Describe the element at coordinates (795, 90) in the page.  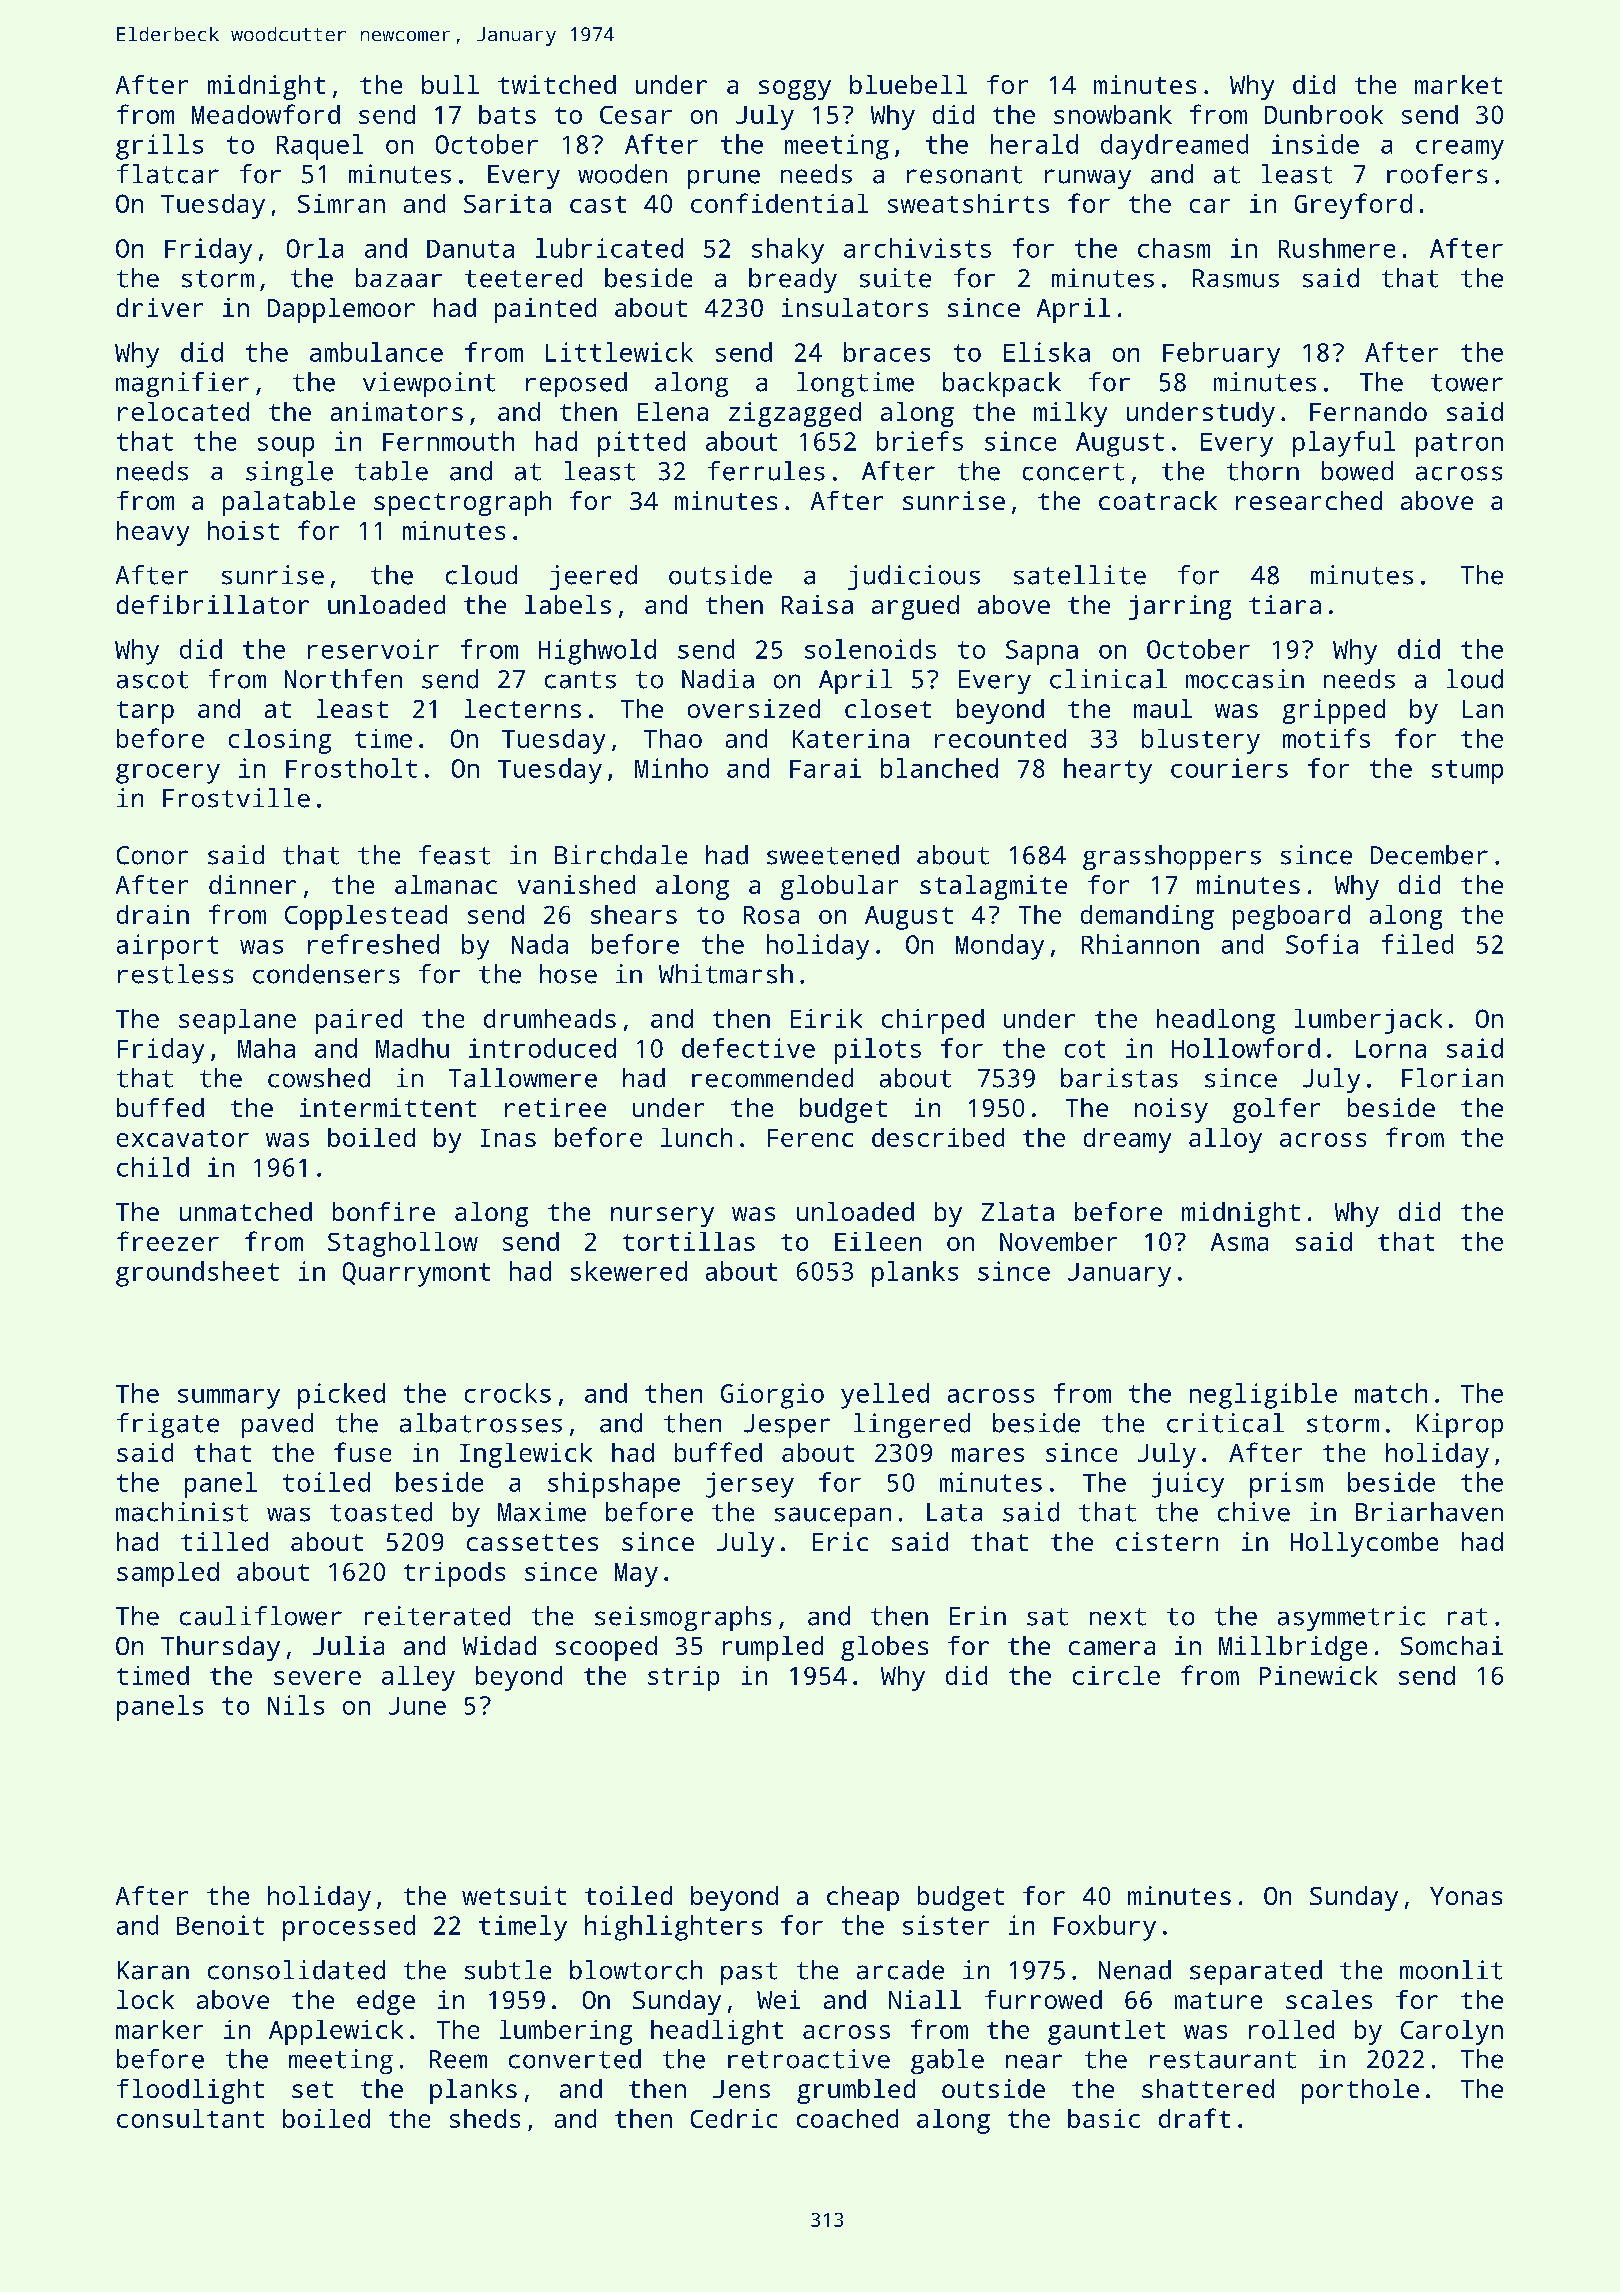
I see `soggy` at that location.
